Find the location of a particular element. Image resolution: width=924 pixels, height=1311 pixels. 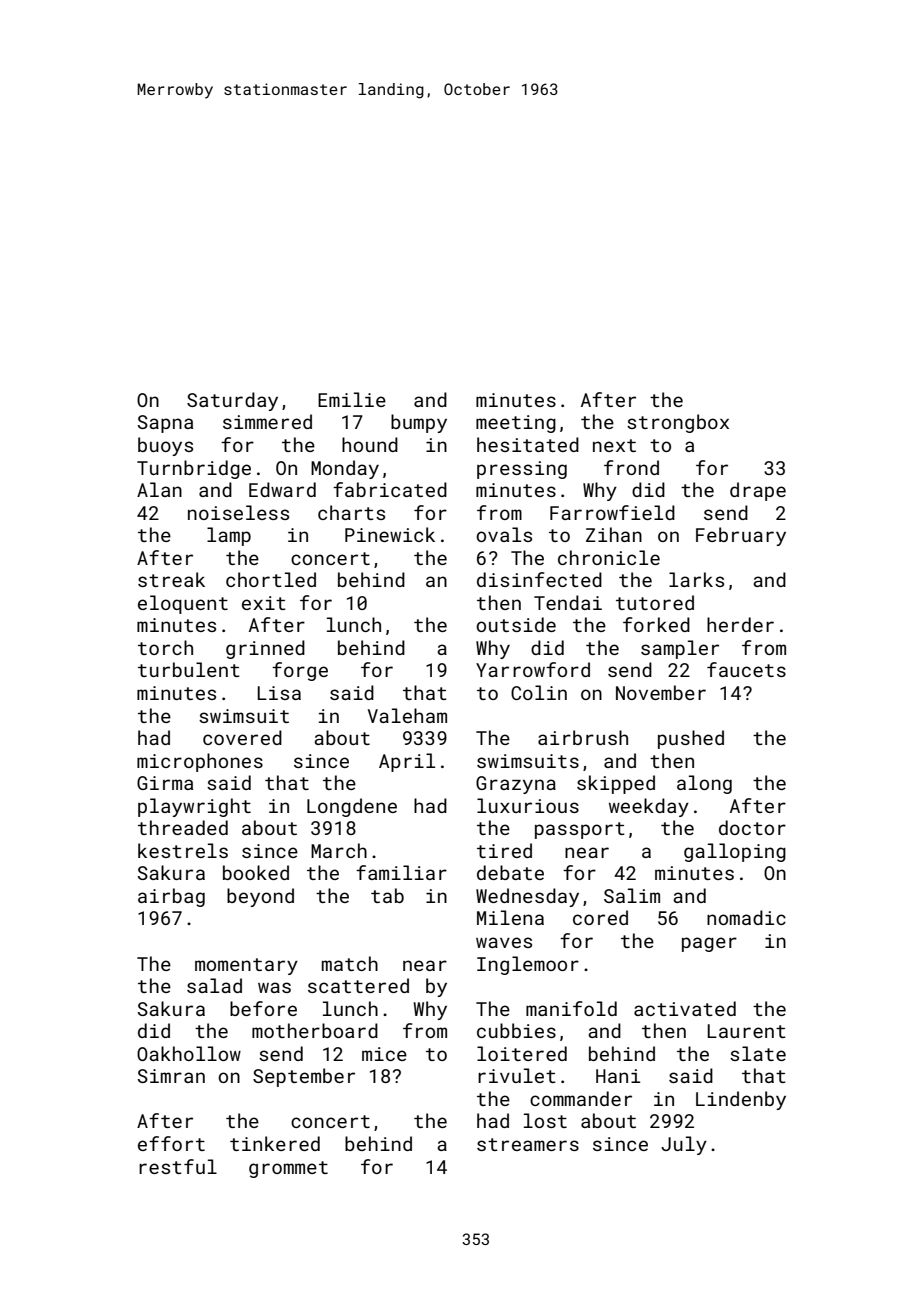

familiar is located at coordinates (401, 872).
